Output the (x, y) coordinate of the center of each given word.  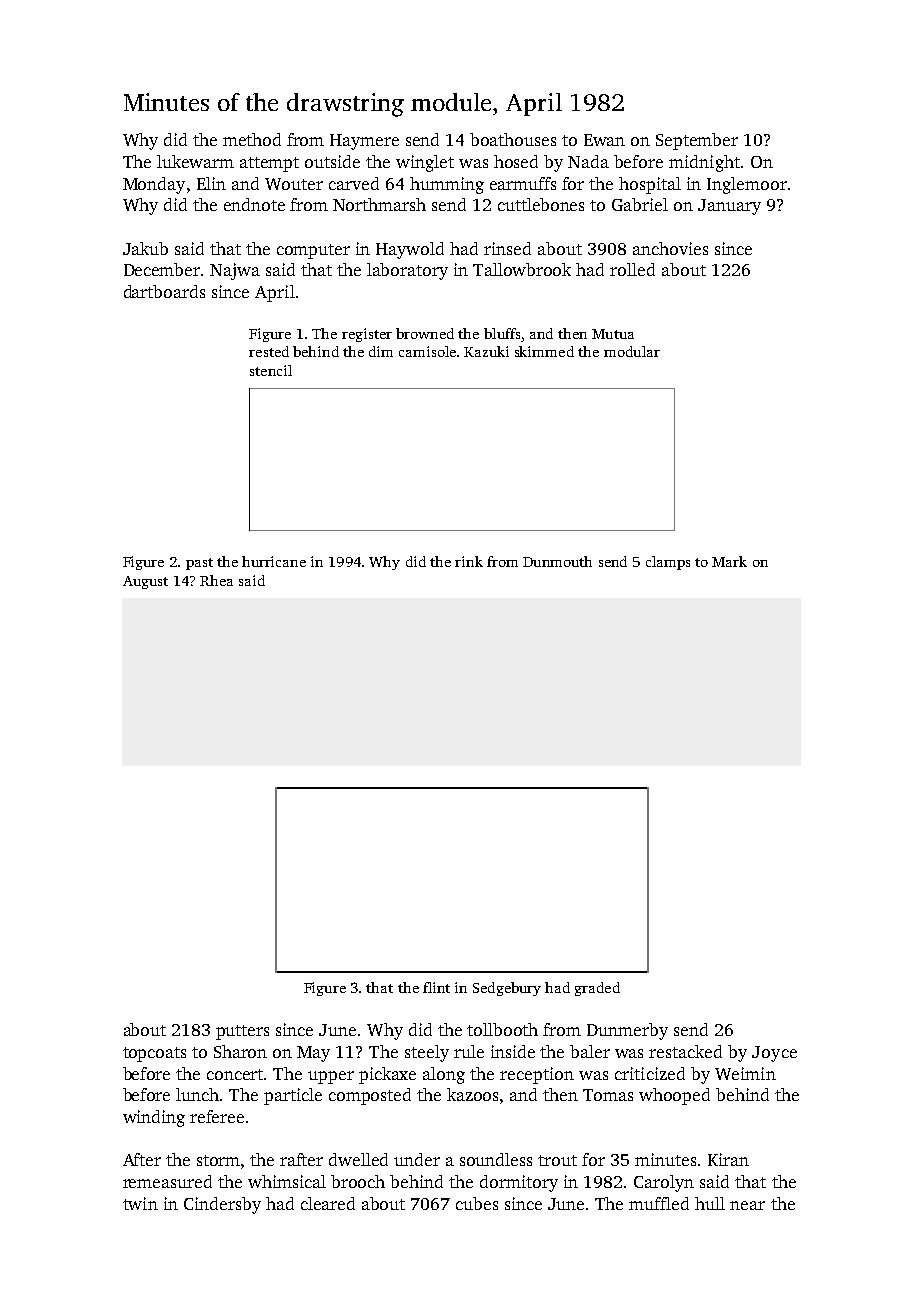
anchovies (670, 248)
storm (218, 1160)
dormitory (519, 1183)
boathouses (513, 139)
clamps (668, 563)
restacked (685, 1051)
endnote (254, 204)
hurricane (274, 561)
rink (469, 561)
